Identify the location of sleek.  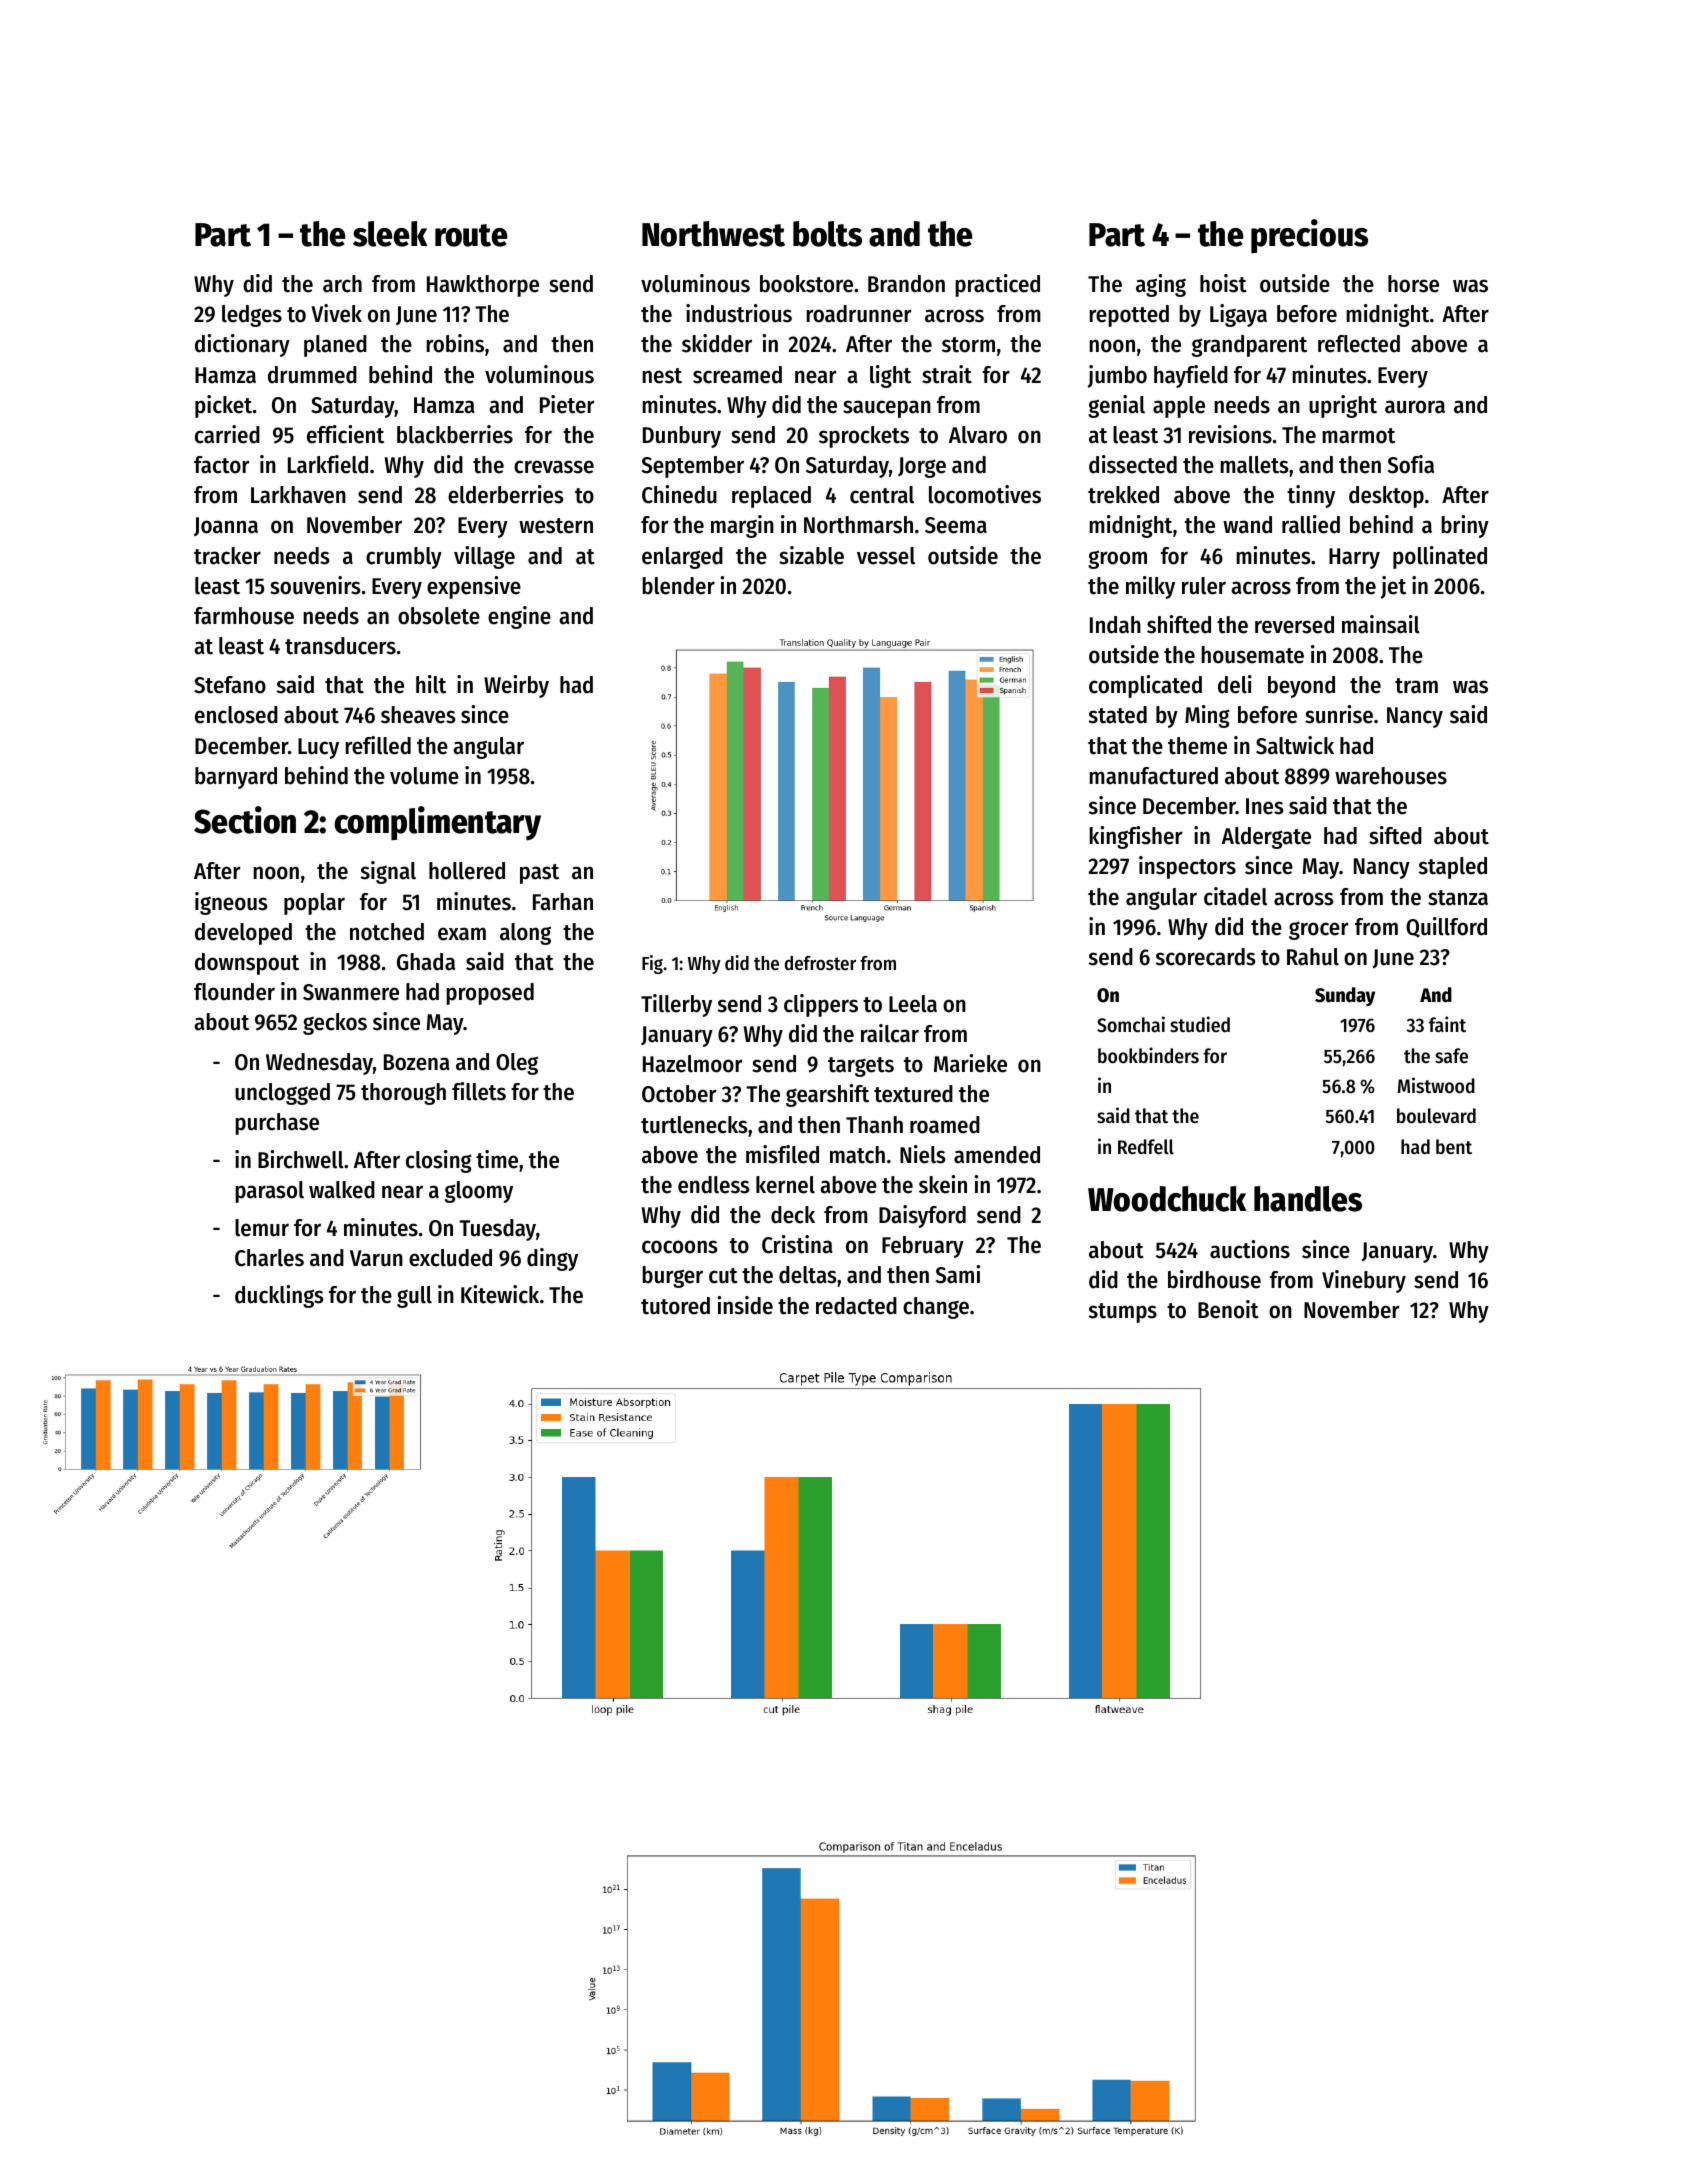
(390, 234).
